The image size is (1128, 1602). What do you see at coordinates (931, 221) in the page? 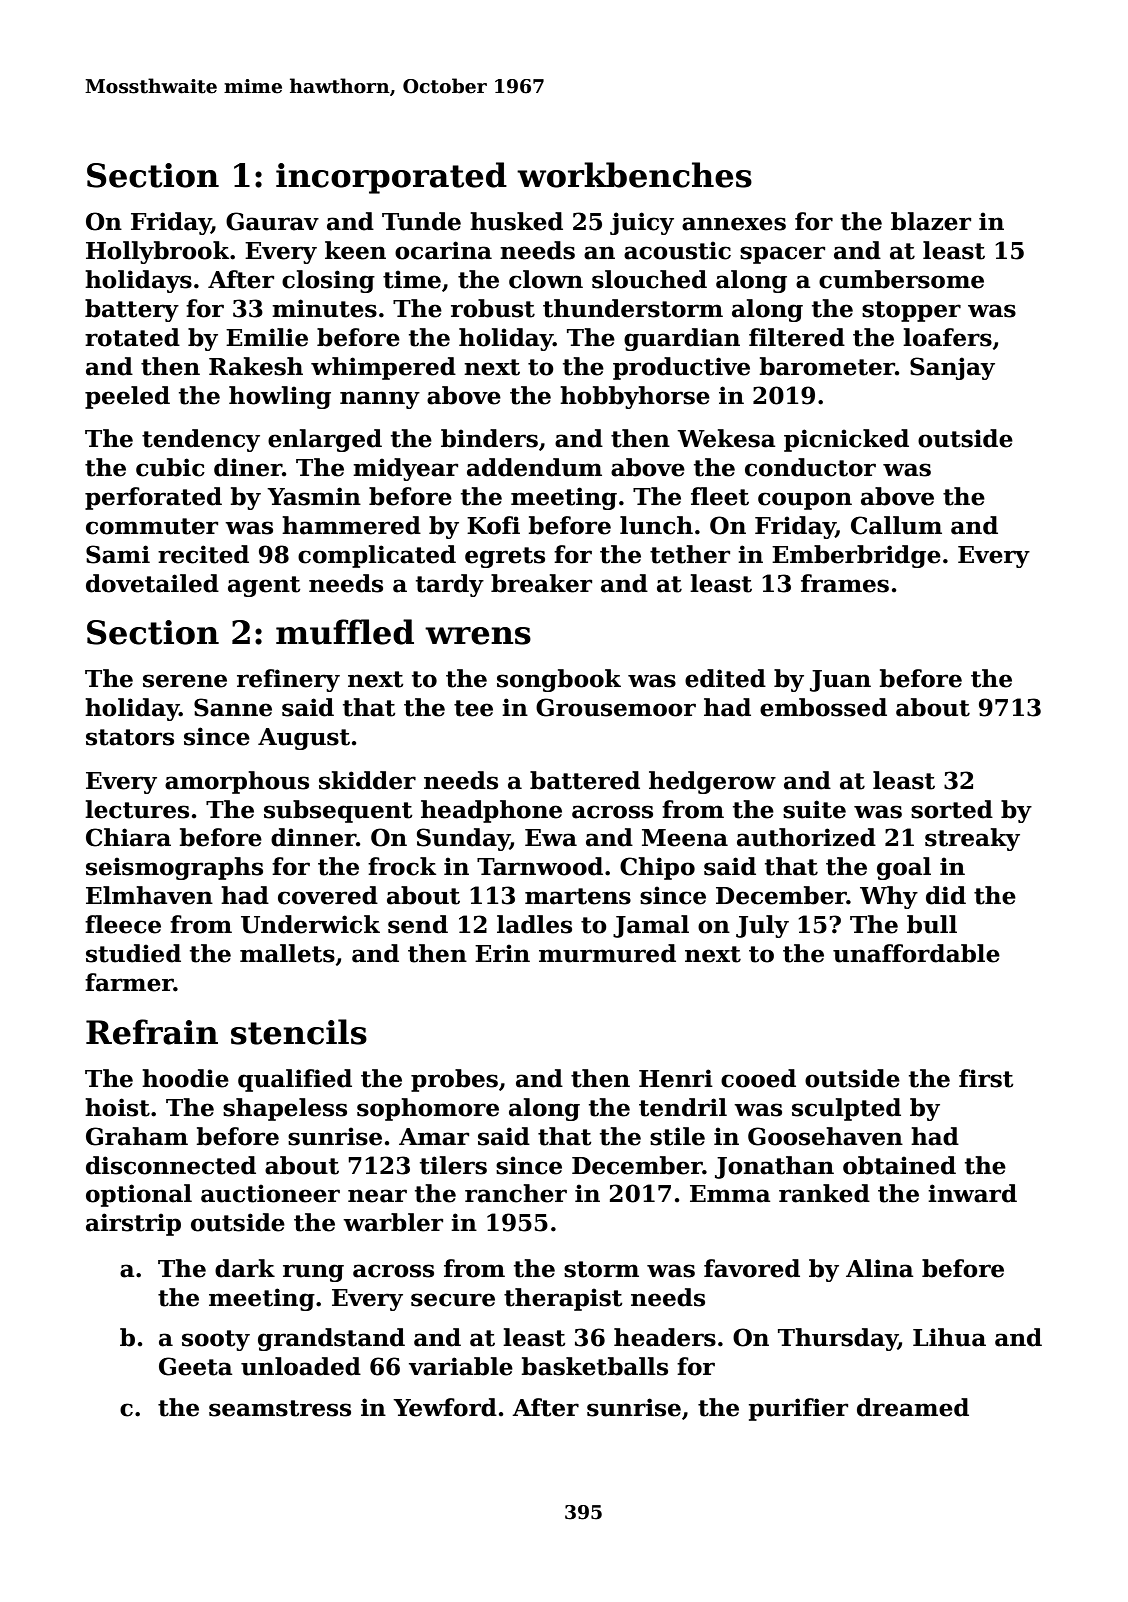
I see `blazer` at bounding box center [931, 221].
